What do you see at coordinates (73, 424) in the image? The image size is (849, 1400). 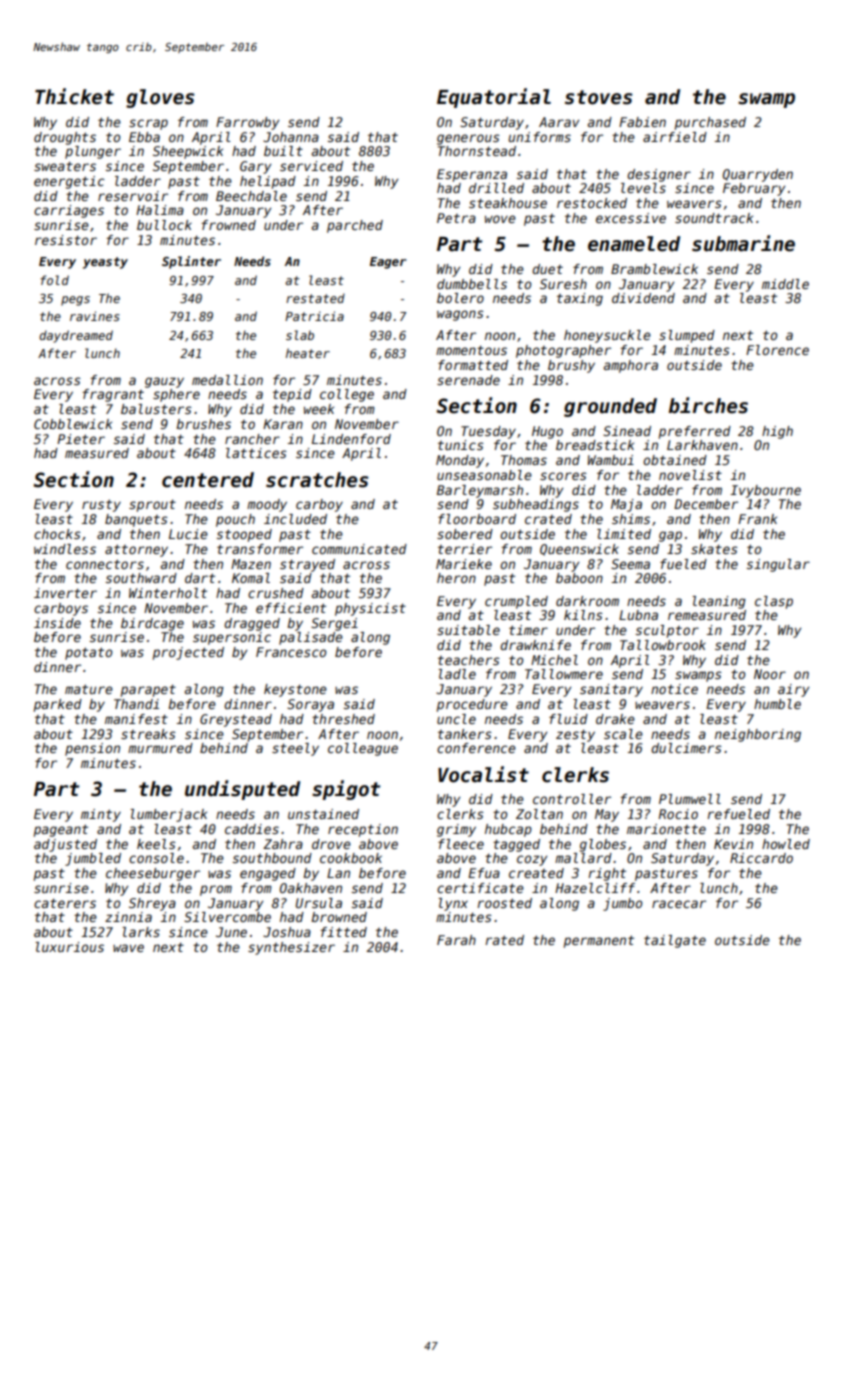 I see `Cobblewick` at bounding box center [73, 424].
